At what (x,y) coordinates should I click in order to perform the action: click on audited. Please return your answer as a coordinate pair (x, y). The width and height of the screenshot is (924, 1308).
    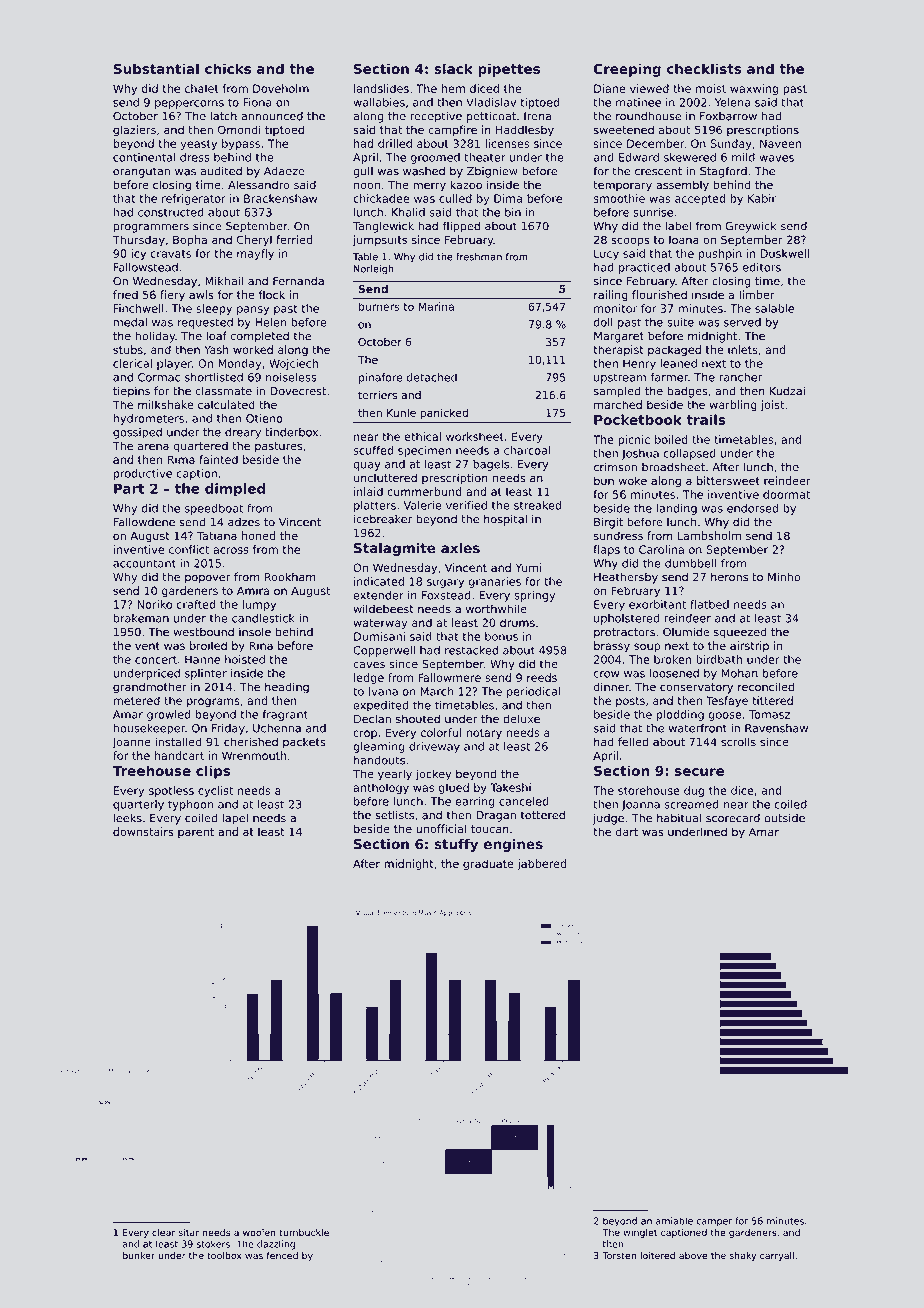
    Looking at the image, I should click on (221, 171).
